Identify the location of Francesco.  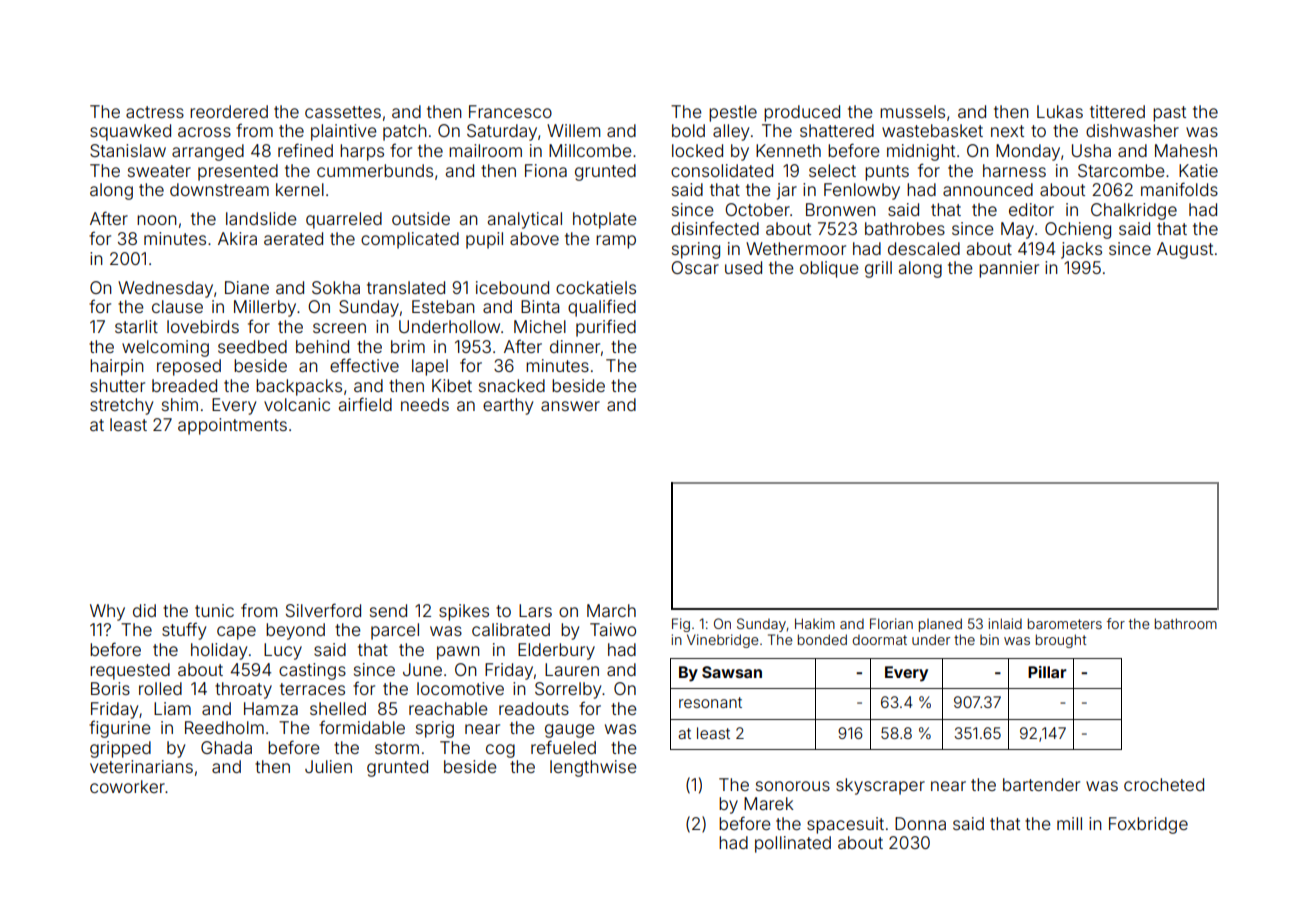
(510, 111).
